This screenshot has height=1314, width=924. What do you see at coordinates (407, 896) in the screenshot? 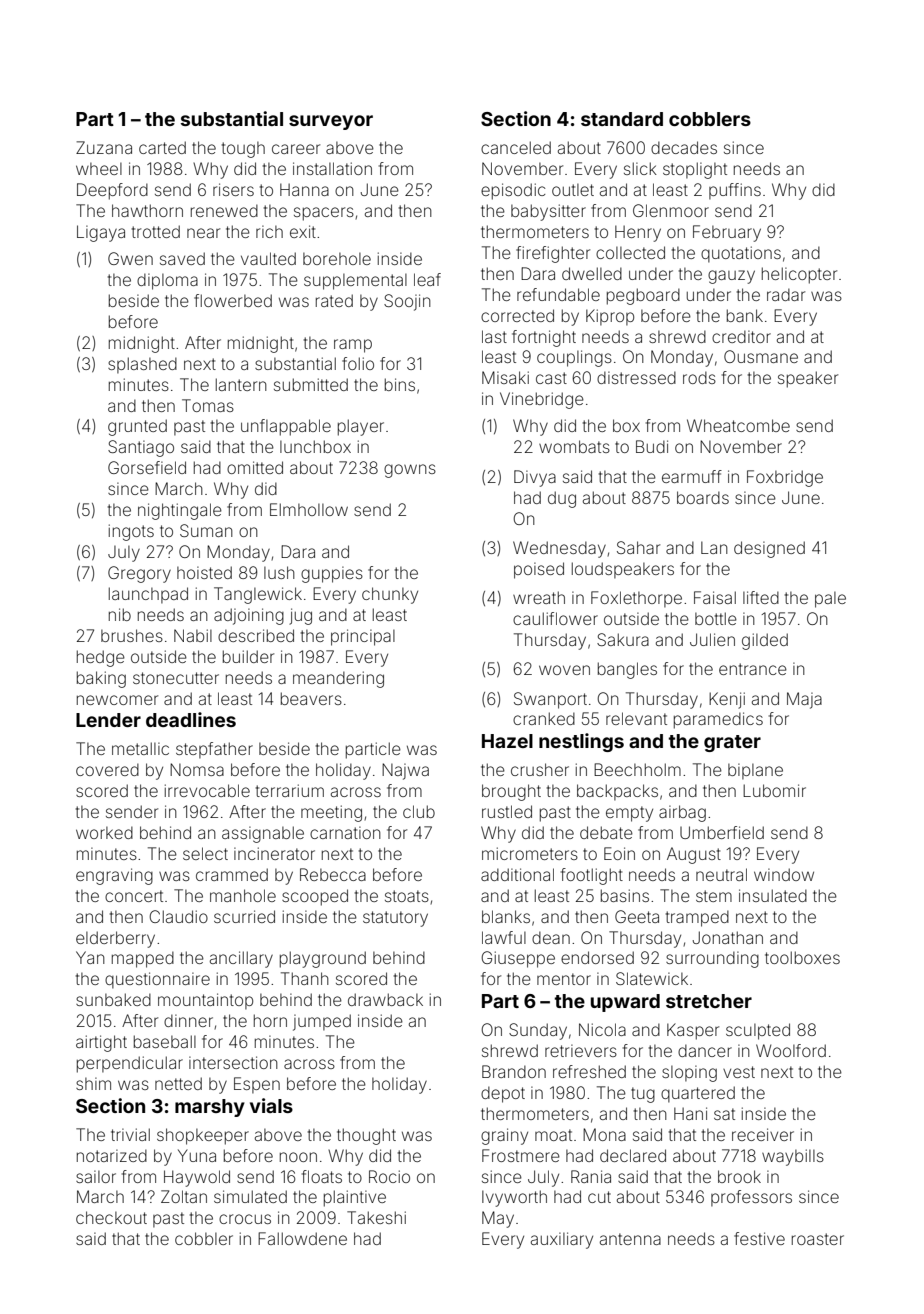
I see `stoats` at bounding box center [407, 896].
